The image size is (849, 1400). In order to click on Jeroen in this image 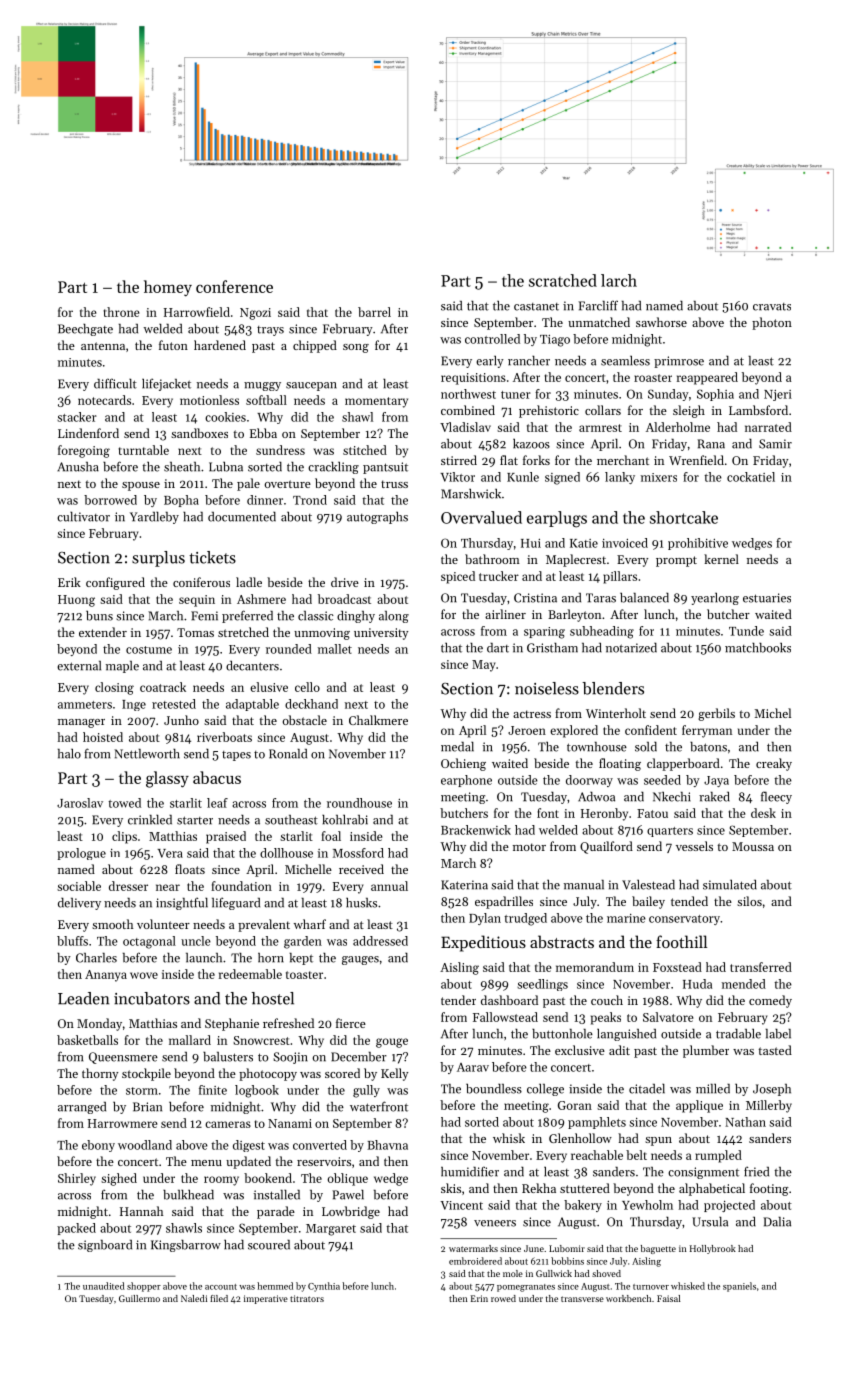, I will do `click(527, 730)`.
